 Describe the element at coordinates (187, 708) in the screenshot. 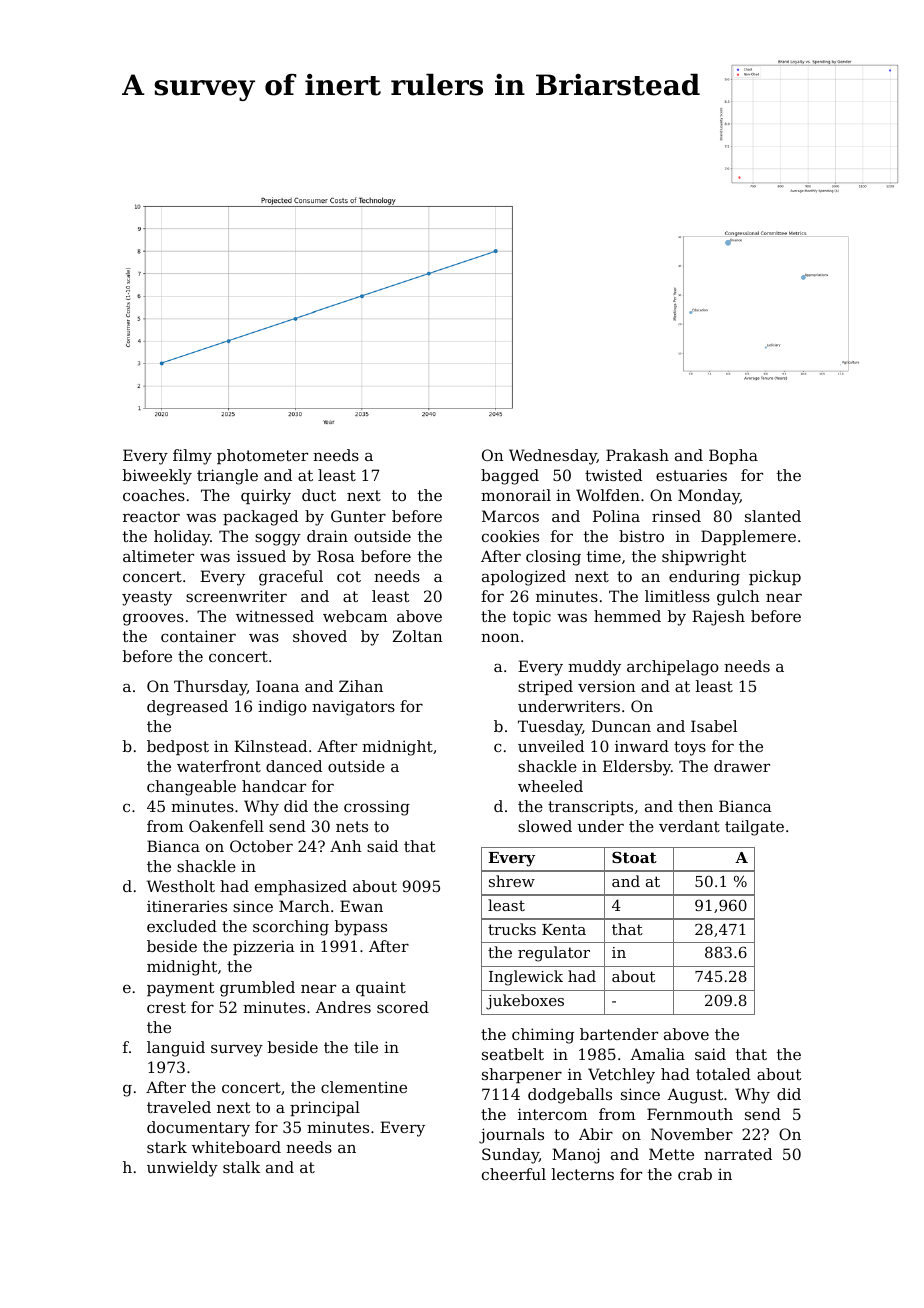

I see `degreased` at that location.
